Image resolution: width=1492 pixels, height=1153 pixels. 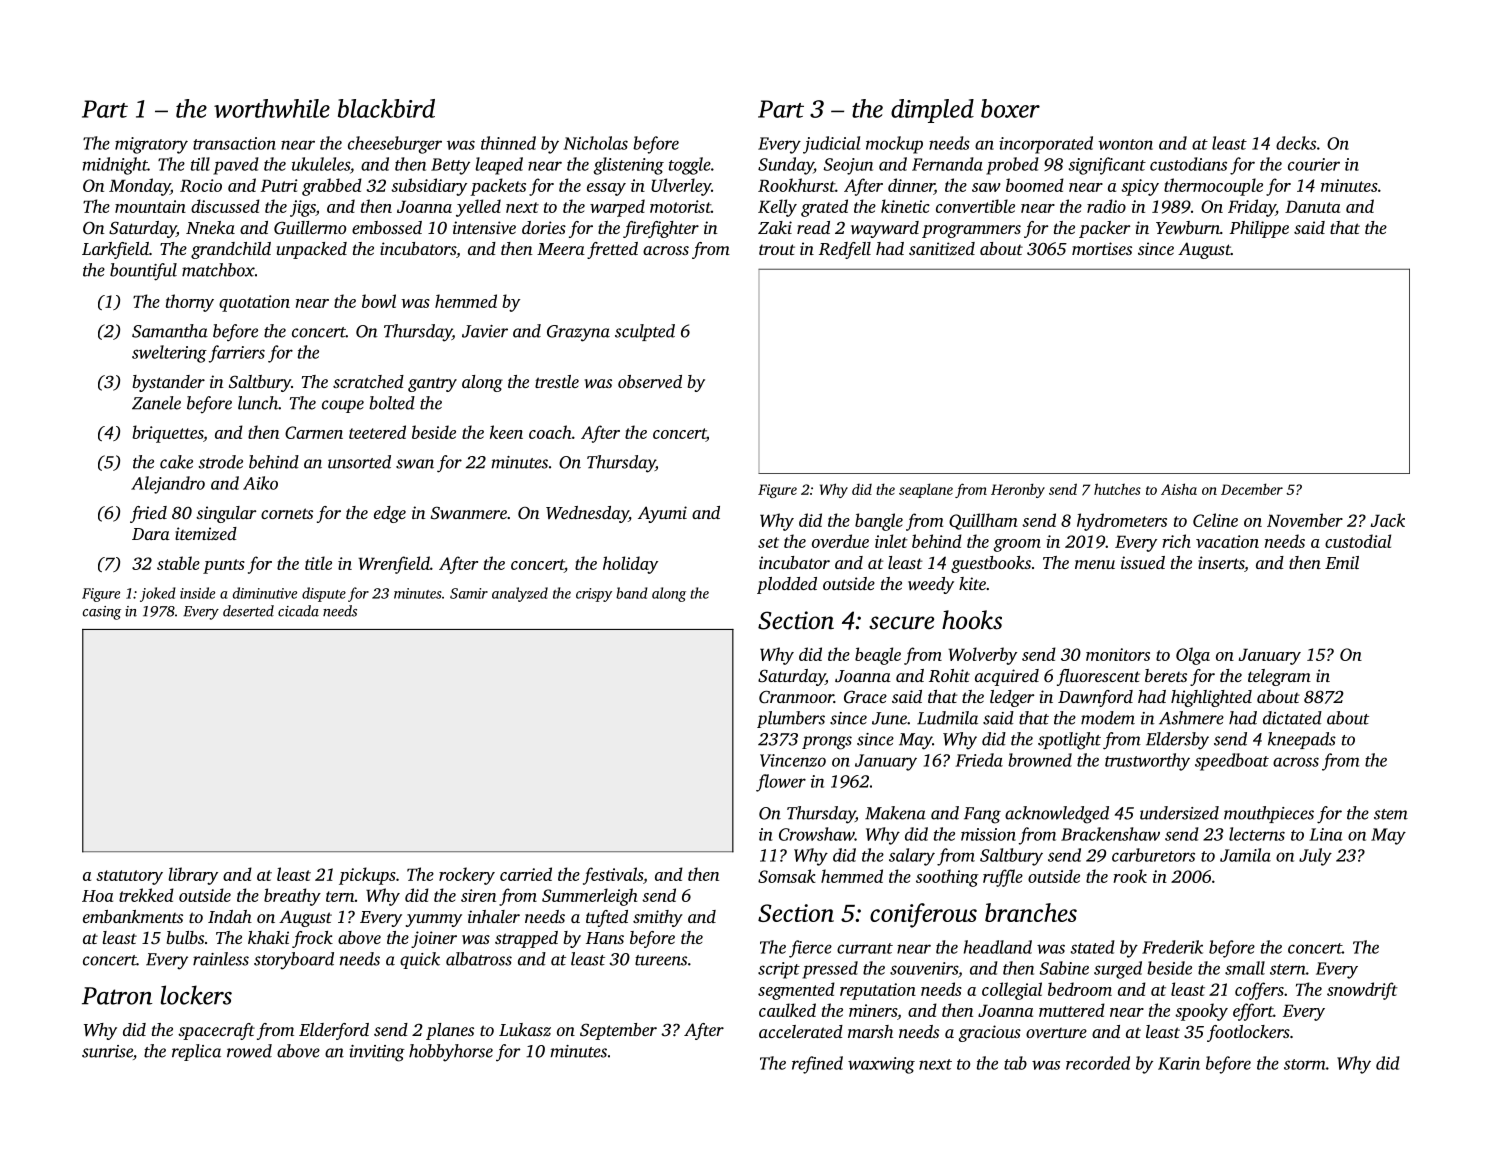 What do you see at coordinates (1102, 248) in the screenshot?
I see `mortises` at bounding box center [1102, 248].
